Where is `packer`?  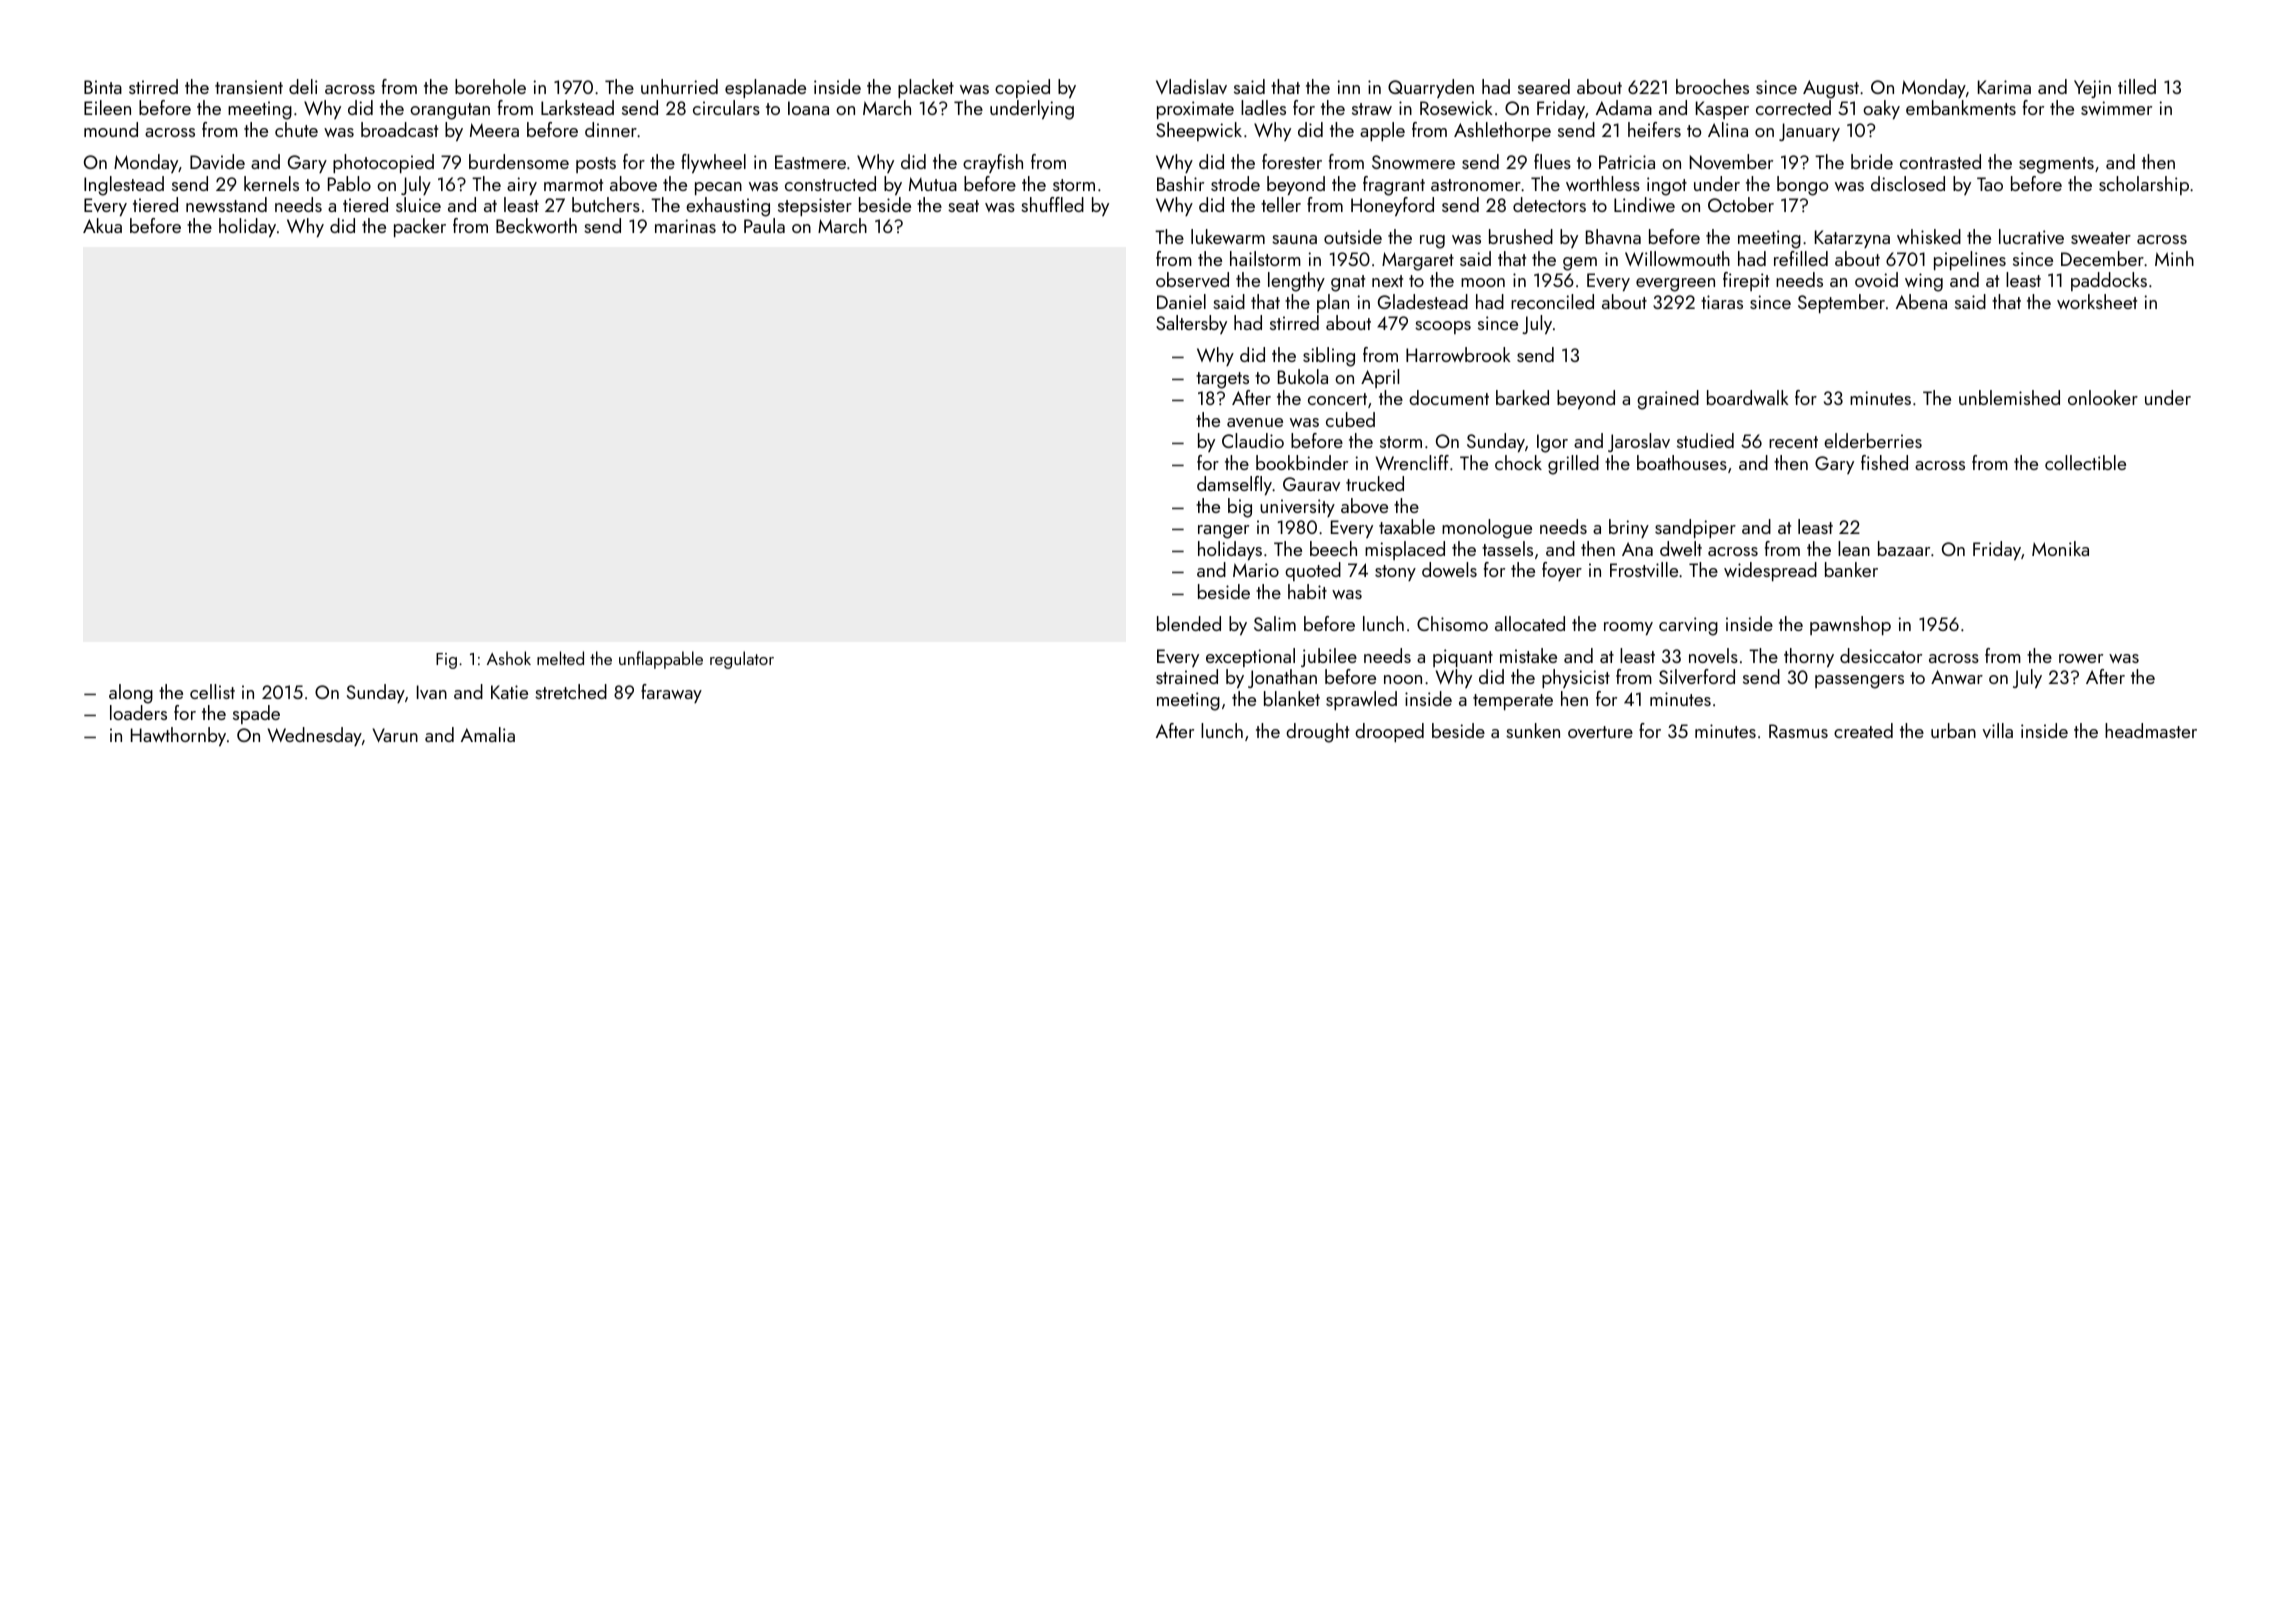 packer is located at coordinates (420, 227).
